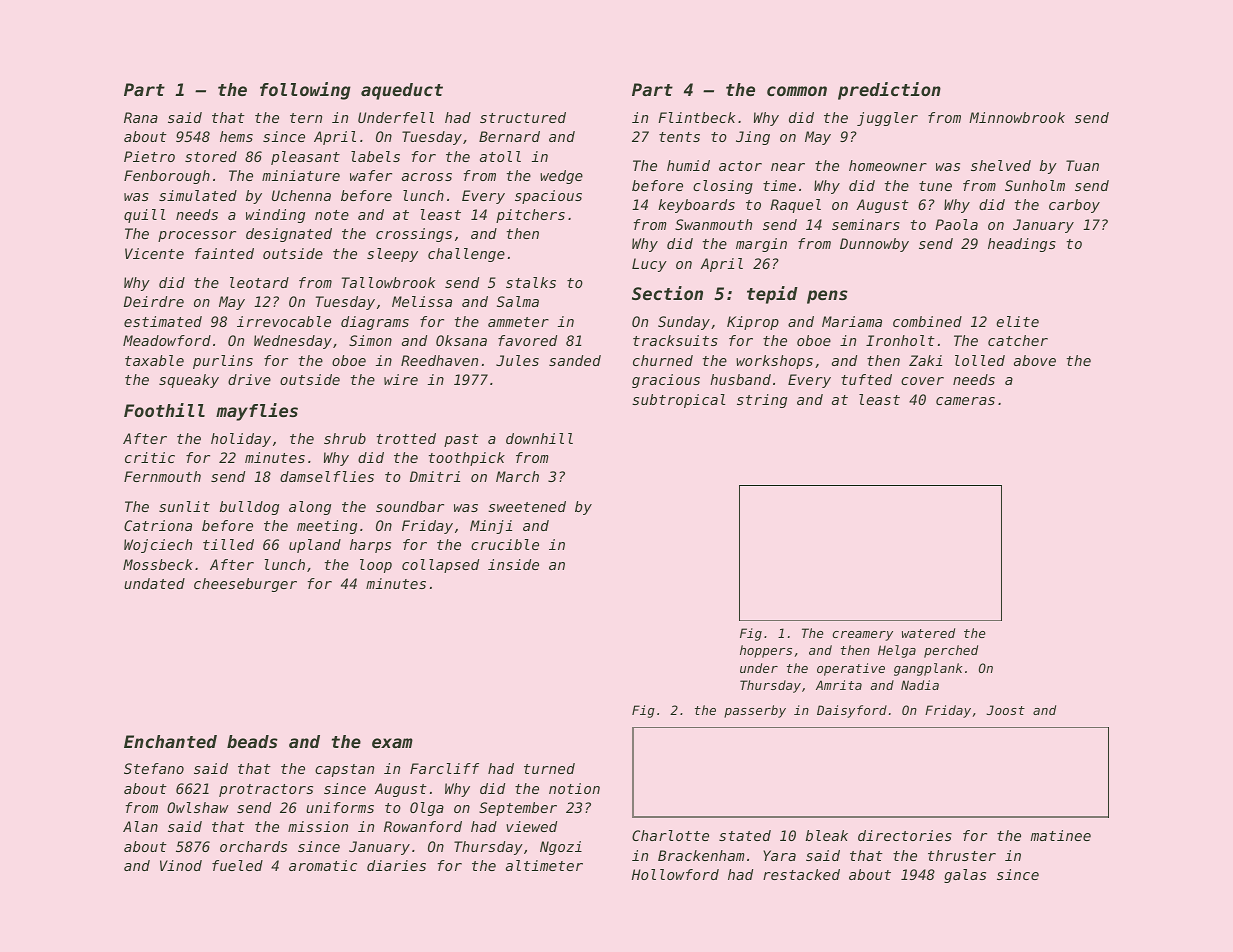  What do you see at coordinates (965, 401) in the document?
I see `cameras` at bounding box center [965, 401].
